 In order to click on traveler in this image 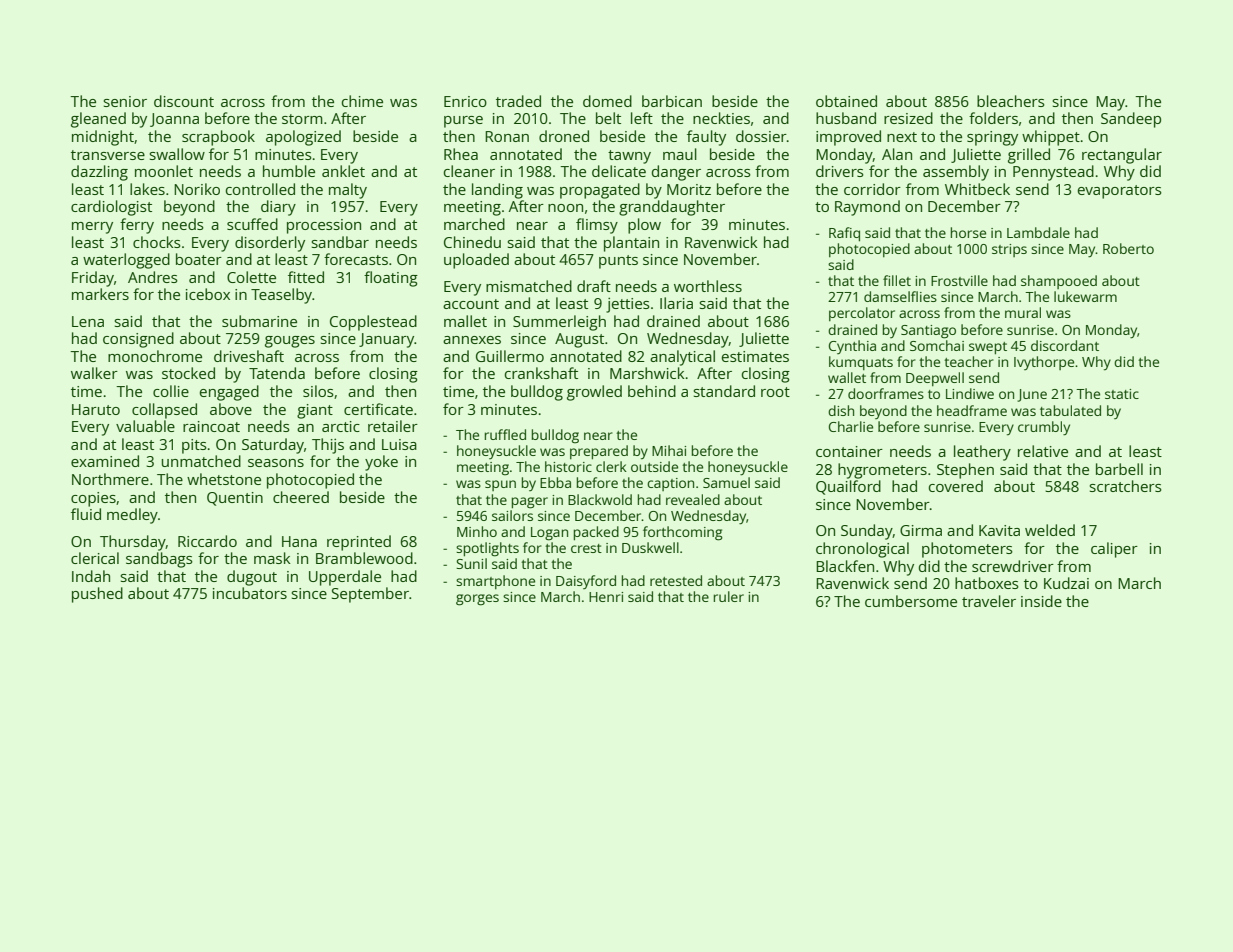, I will do `click(989, 601)`.
